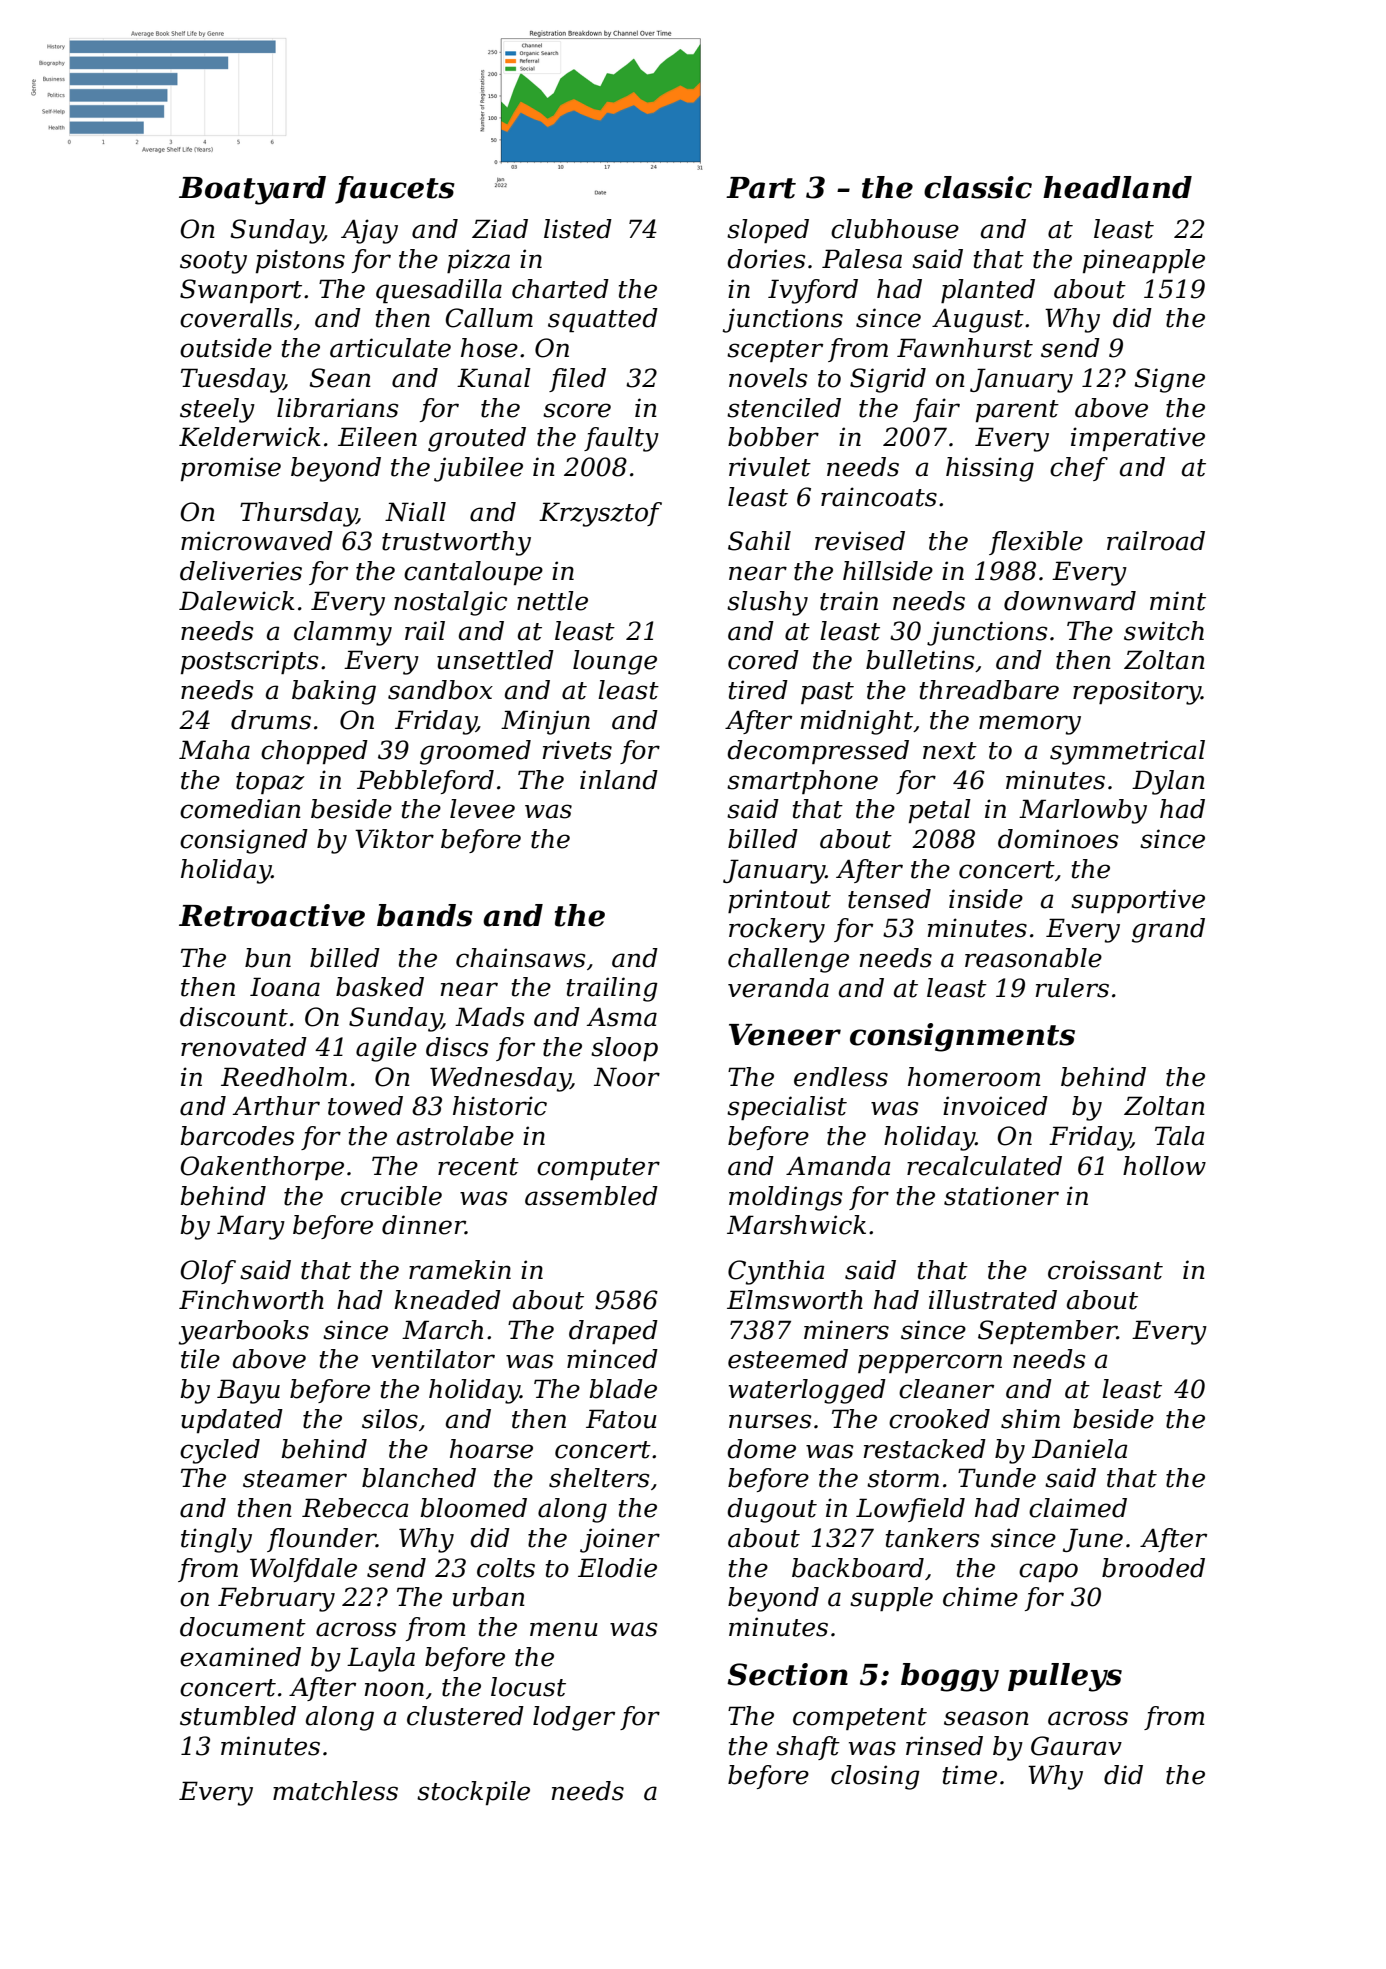 Image resolution: width=1386 pixels, height=1969 pixels. I want to click on midnight, so click(857, 722).
